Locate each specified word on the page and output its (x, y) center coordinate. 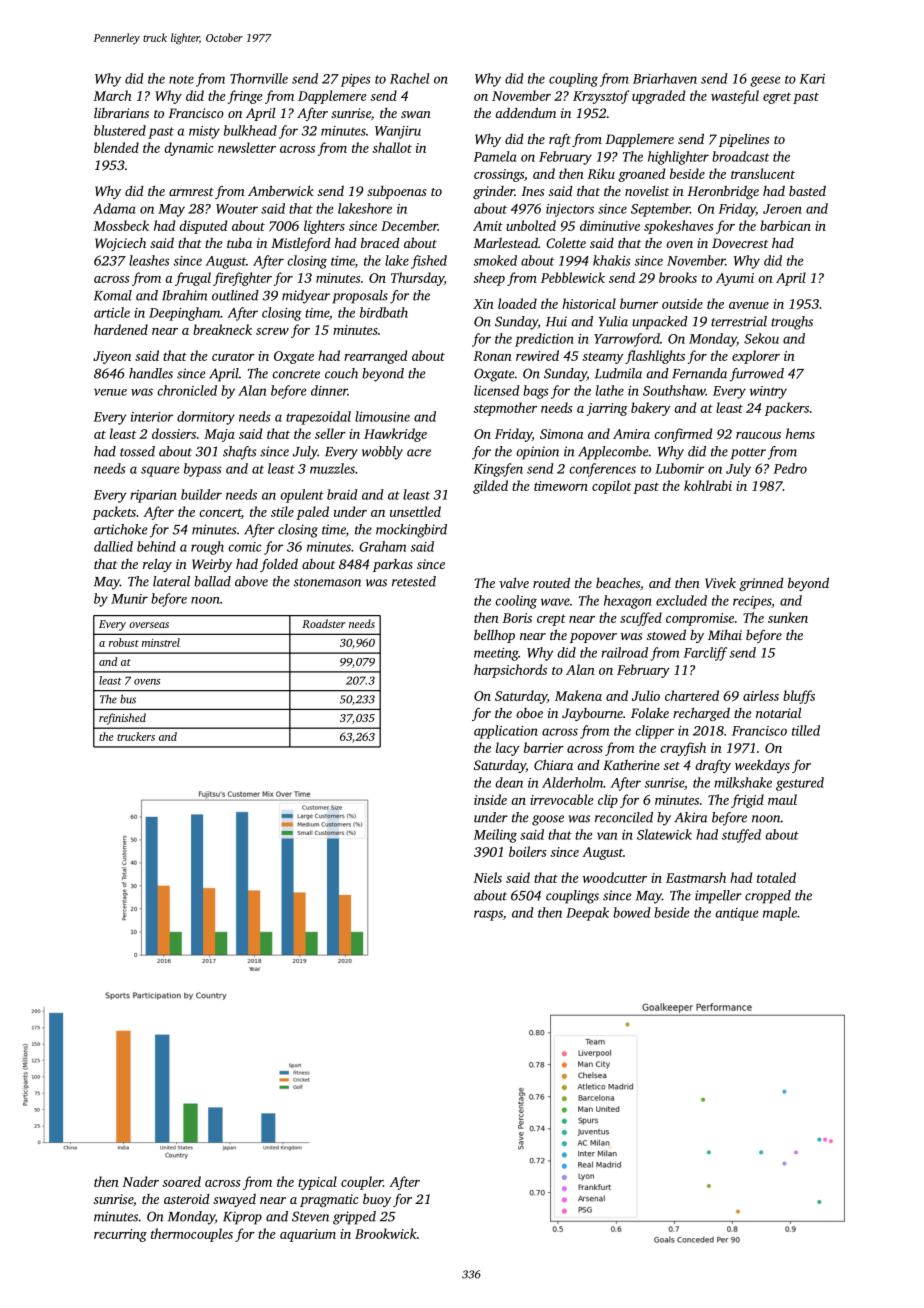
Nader (140, 1181)
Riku (601, 173)
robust (124, 642)
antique (736, 914)
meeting (496, 654)
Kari (812, 79)
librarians (121, 113)
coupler (362, 1183)
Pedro (790, 468)
